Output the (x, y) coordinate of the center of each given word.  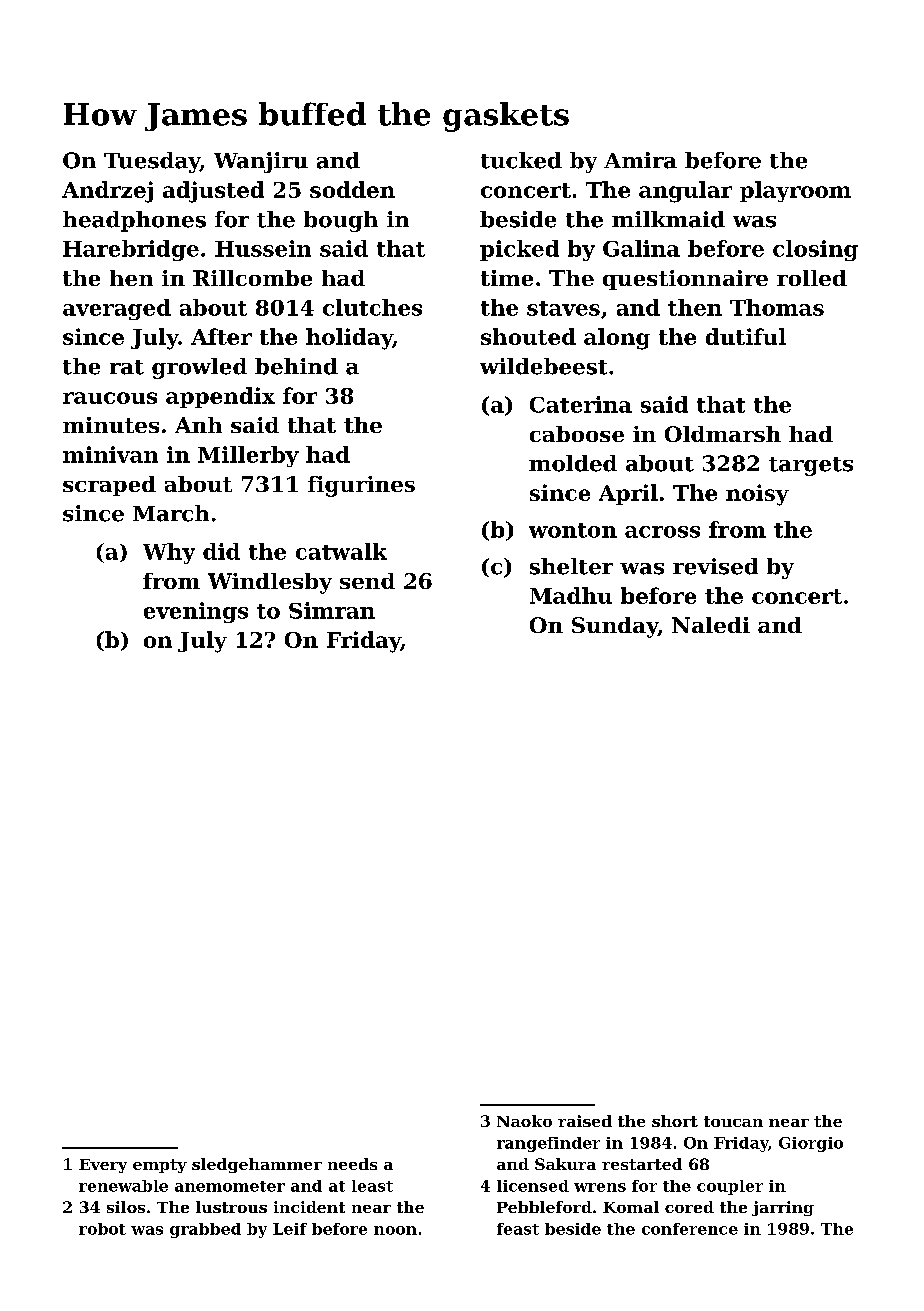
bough (341, 221)
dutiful (746, 336)
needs (352, 1164)
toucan (733, 1121)
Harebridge (131, 250)
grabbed (205, 1230)
